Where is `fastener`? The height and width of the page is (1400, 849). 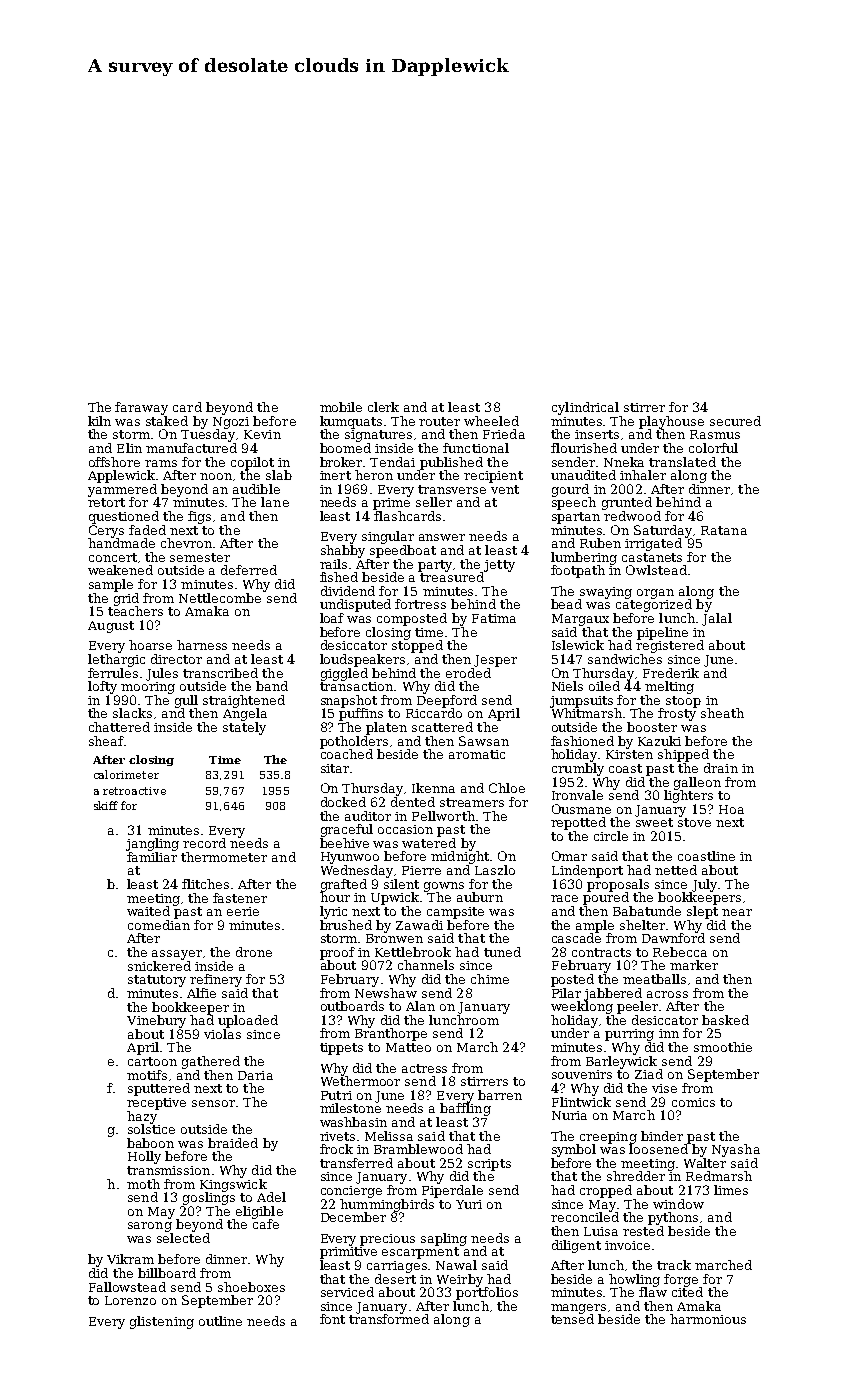 fastener is located at coordinates (240, 898).
